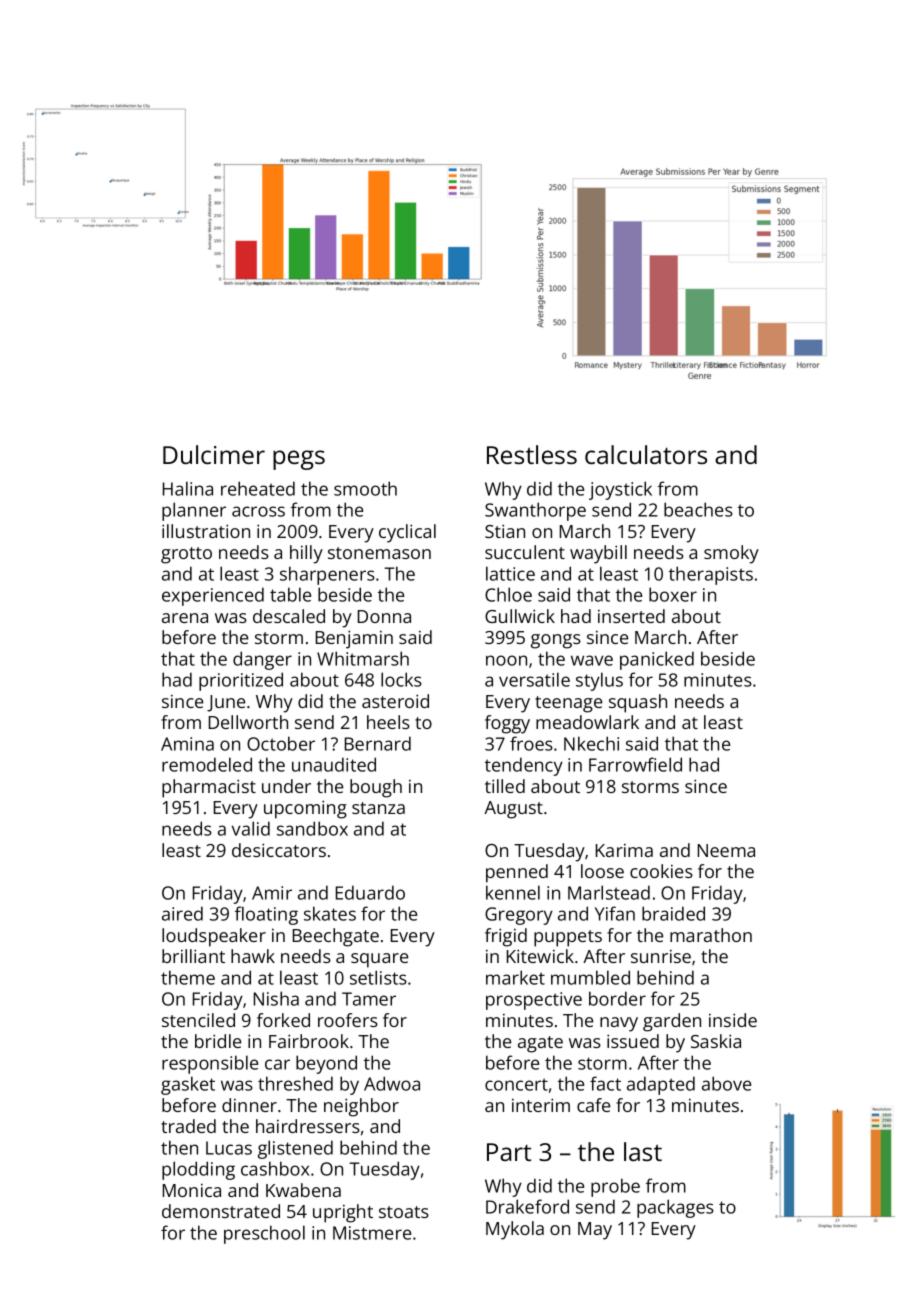  What do you see at coordinates (192, 1190) in the screenshot?
I see `Monica` at bounding box center [192, 1190].
